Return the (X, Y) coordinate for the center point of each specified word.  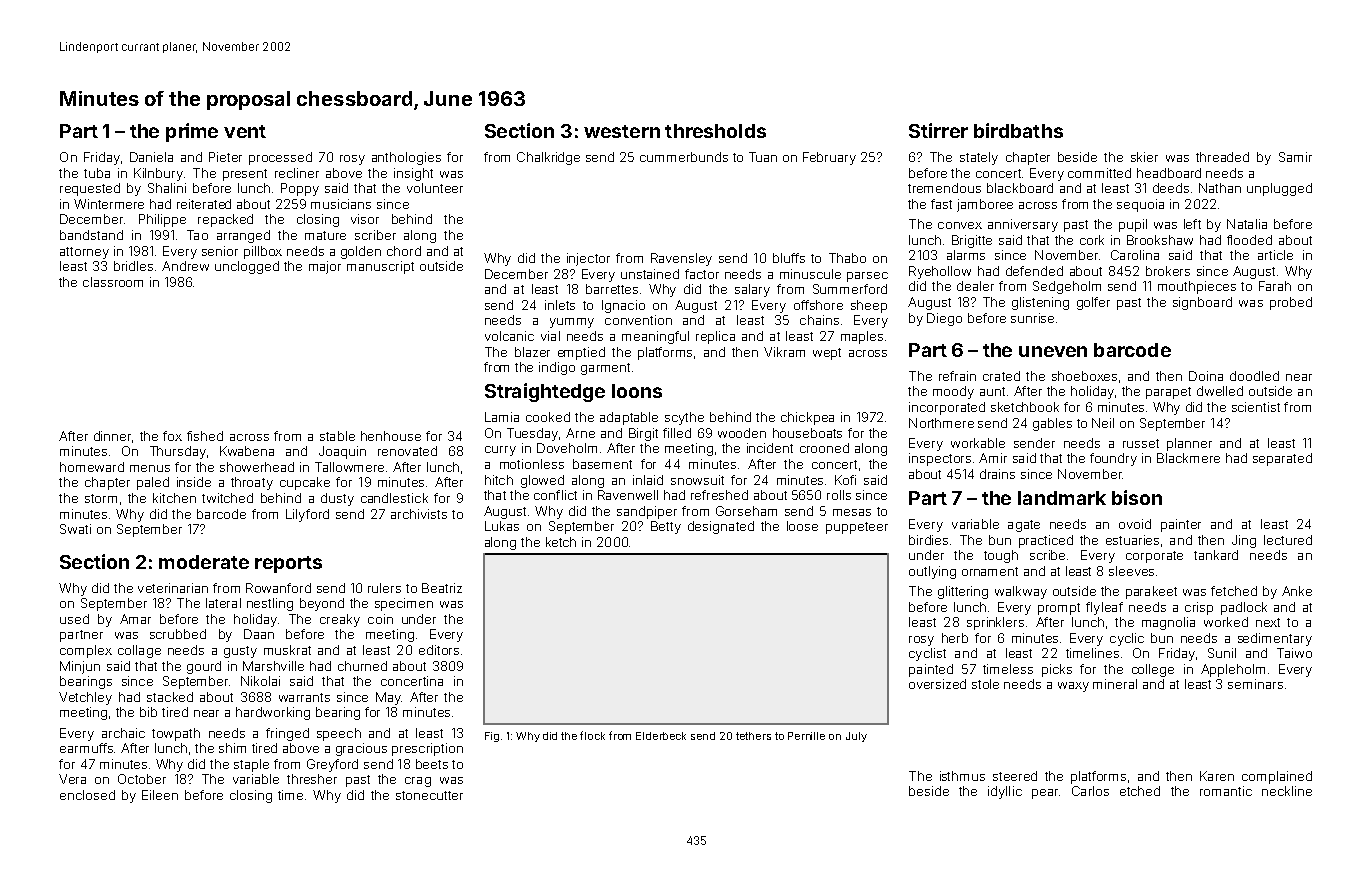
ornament (990, 571)
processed (280, 158)
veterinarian (173, 588)
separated (1282, 459)
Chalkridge (548, 158)
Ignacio (623, 306)
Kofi (845, 480)
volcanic (509, 336)
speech (339, 734)
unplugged (1279, 189)
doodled (1254, 376)
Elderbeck (661, 736)
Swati (75, 529)
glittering (963, 592)
